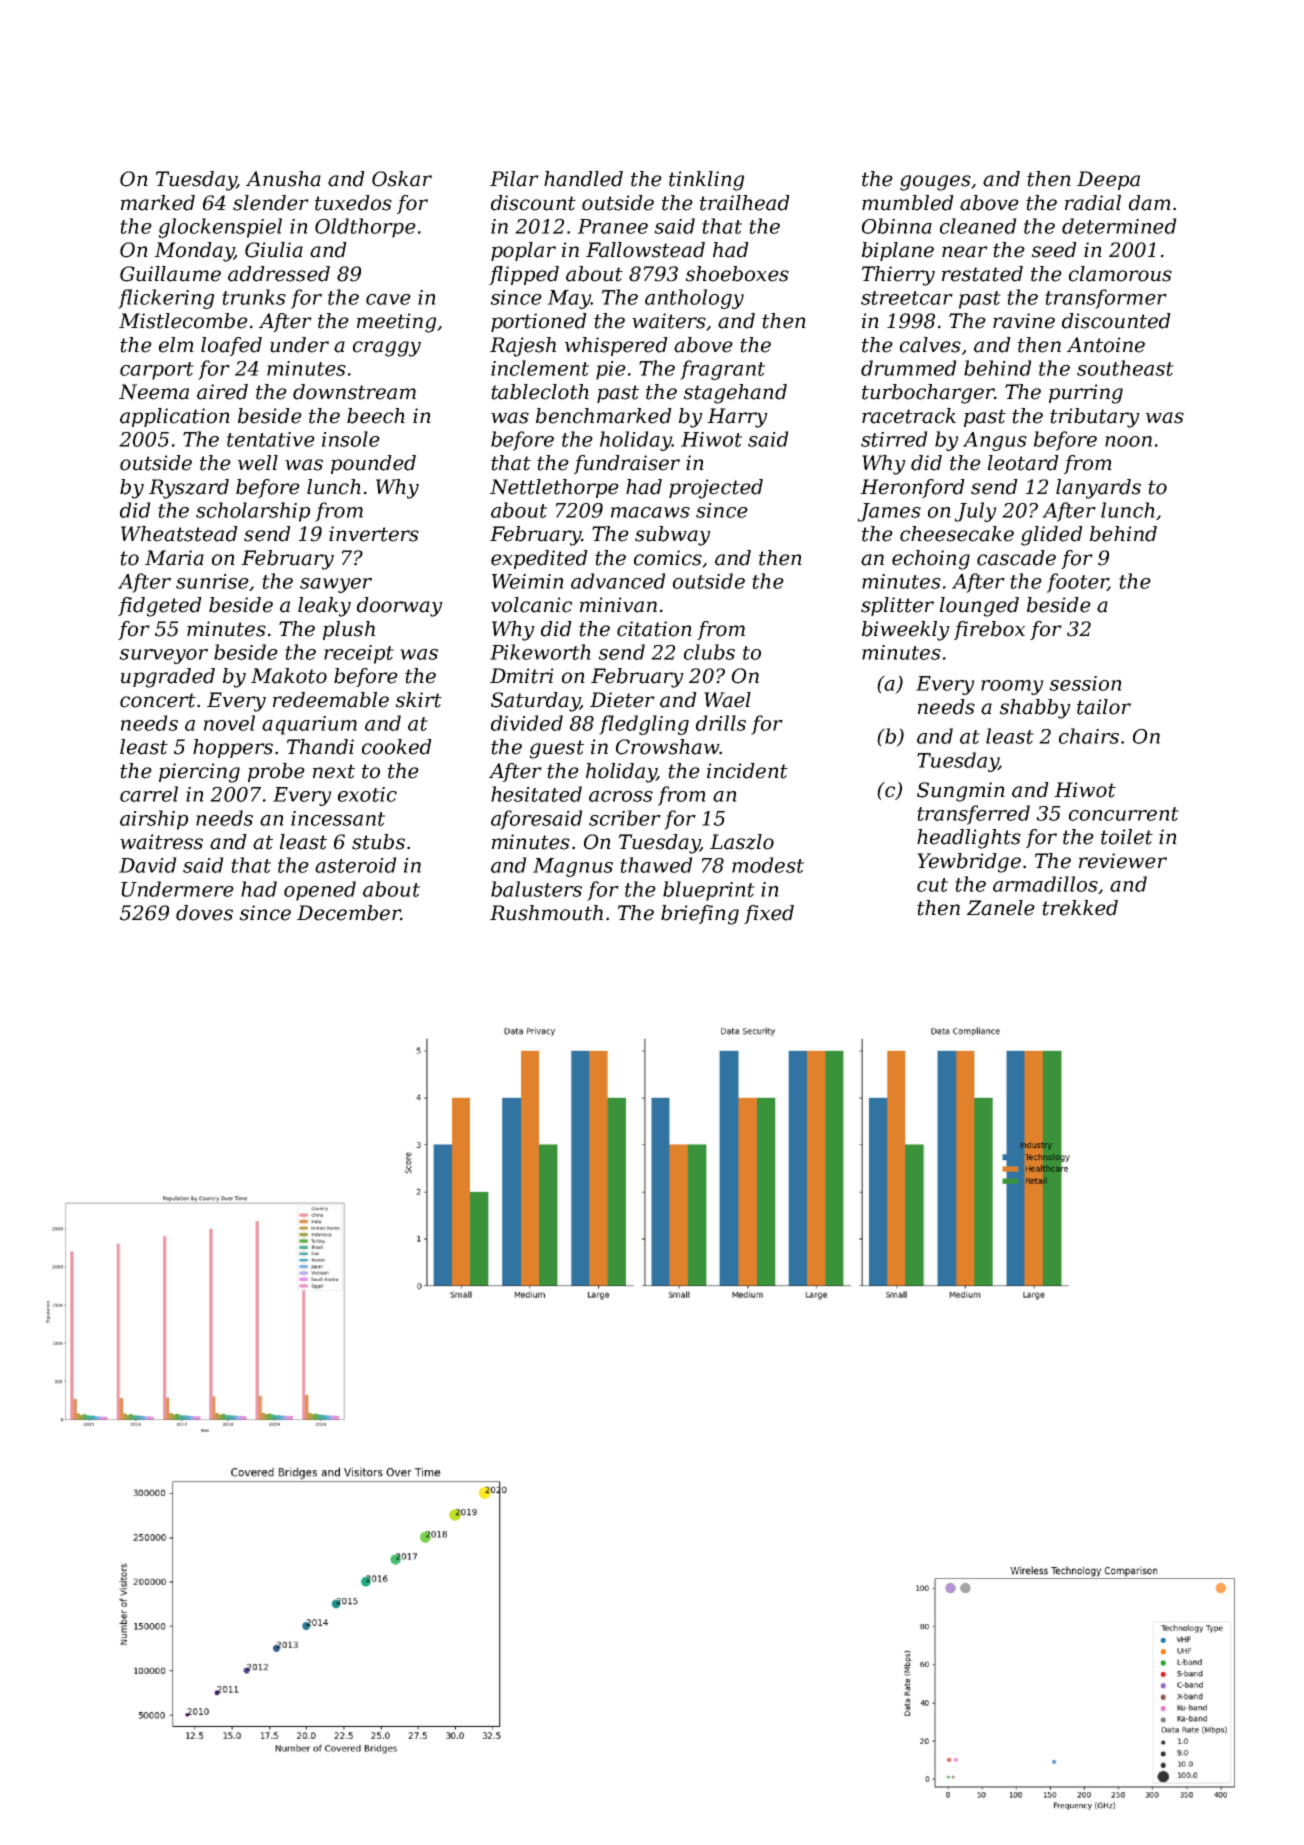  Describe the element at coordinates (324, 607) in the screenshot. I see `leaky` at that location.
